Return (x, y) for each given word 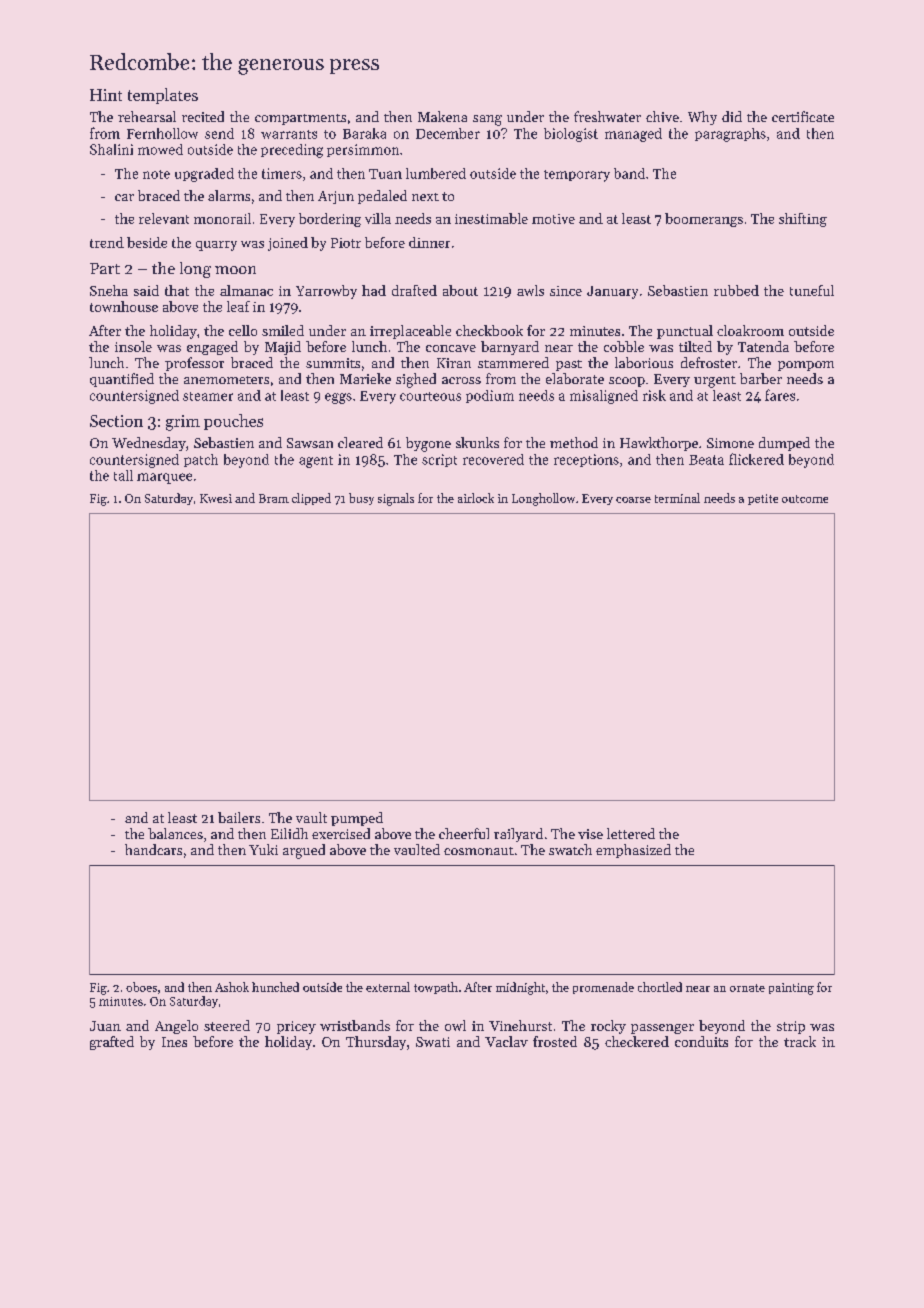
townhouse (124, 306)
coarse (633, 500)
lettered (631, 833)
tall (123, 475)
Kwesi (216, 498)
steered (227, 1025)
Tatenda (763, 346)
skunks (477, 442)
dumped (784, 444)
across (461, 380)
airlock (476, 498)
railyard (518, 835)
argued (304, 851)
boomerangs (704, 220)
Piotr (346, 243)
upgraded (204, 175)
